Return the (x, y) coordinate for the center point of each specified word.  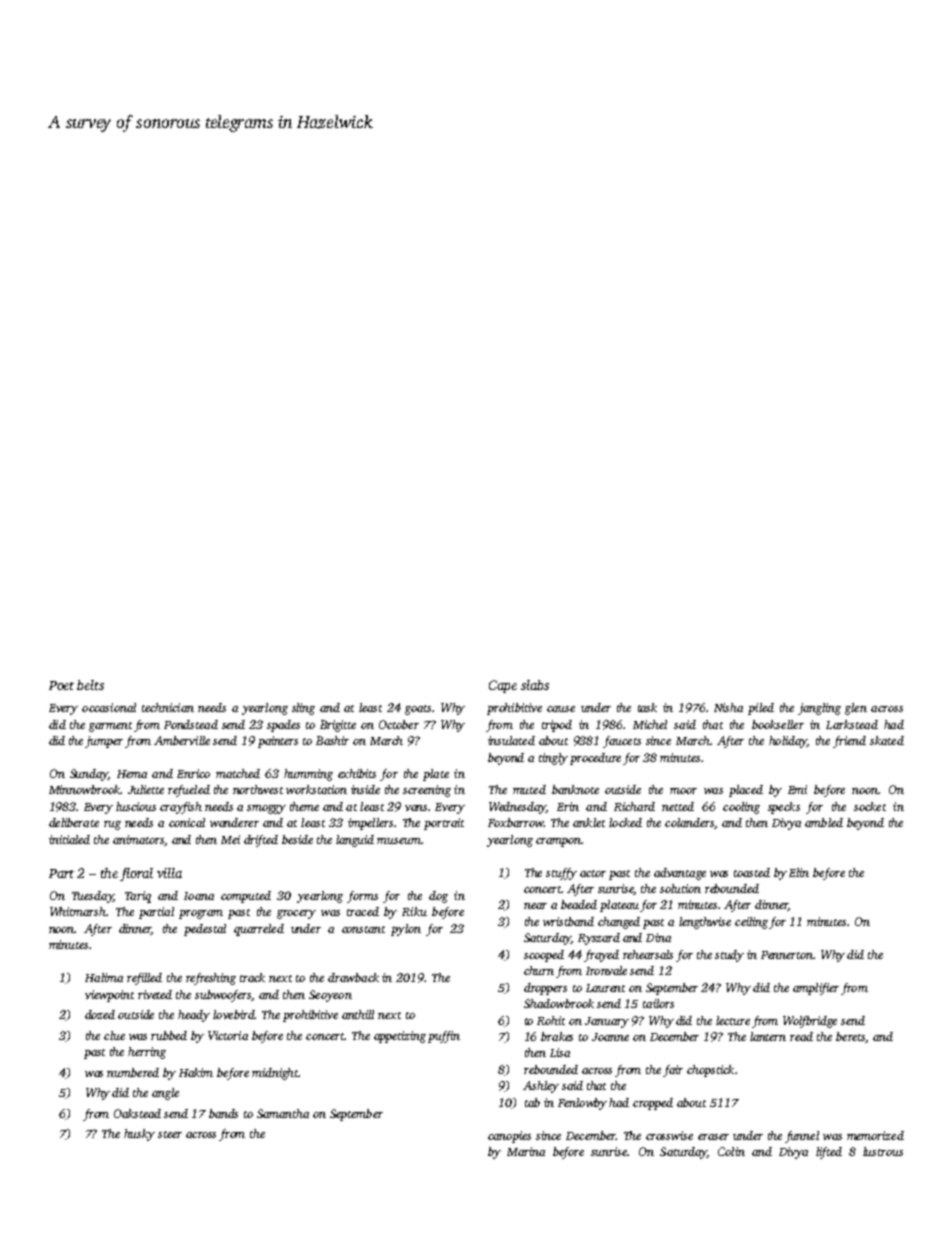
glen (856, 709)
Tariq (138, 897)
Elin (799, 872)
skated (887, 740)
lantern (768, 1036)
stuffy (561, 874)
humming (308, 775)
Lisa (560, 1052)
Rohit (551, 1020)
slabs (535, 685)
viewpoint (109, 996)
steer (170, 1134)
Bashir (332, 740)
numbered (133, 1072)
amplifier (816, 989)
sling (303, 709)
